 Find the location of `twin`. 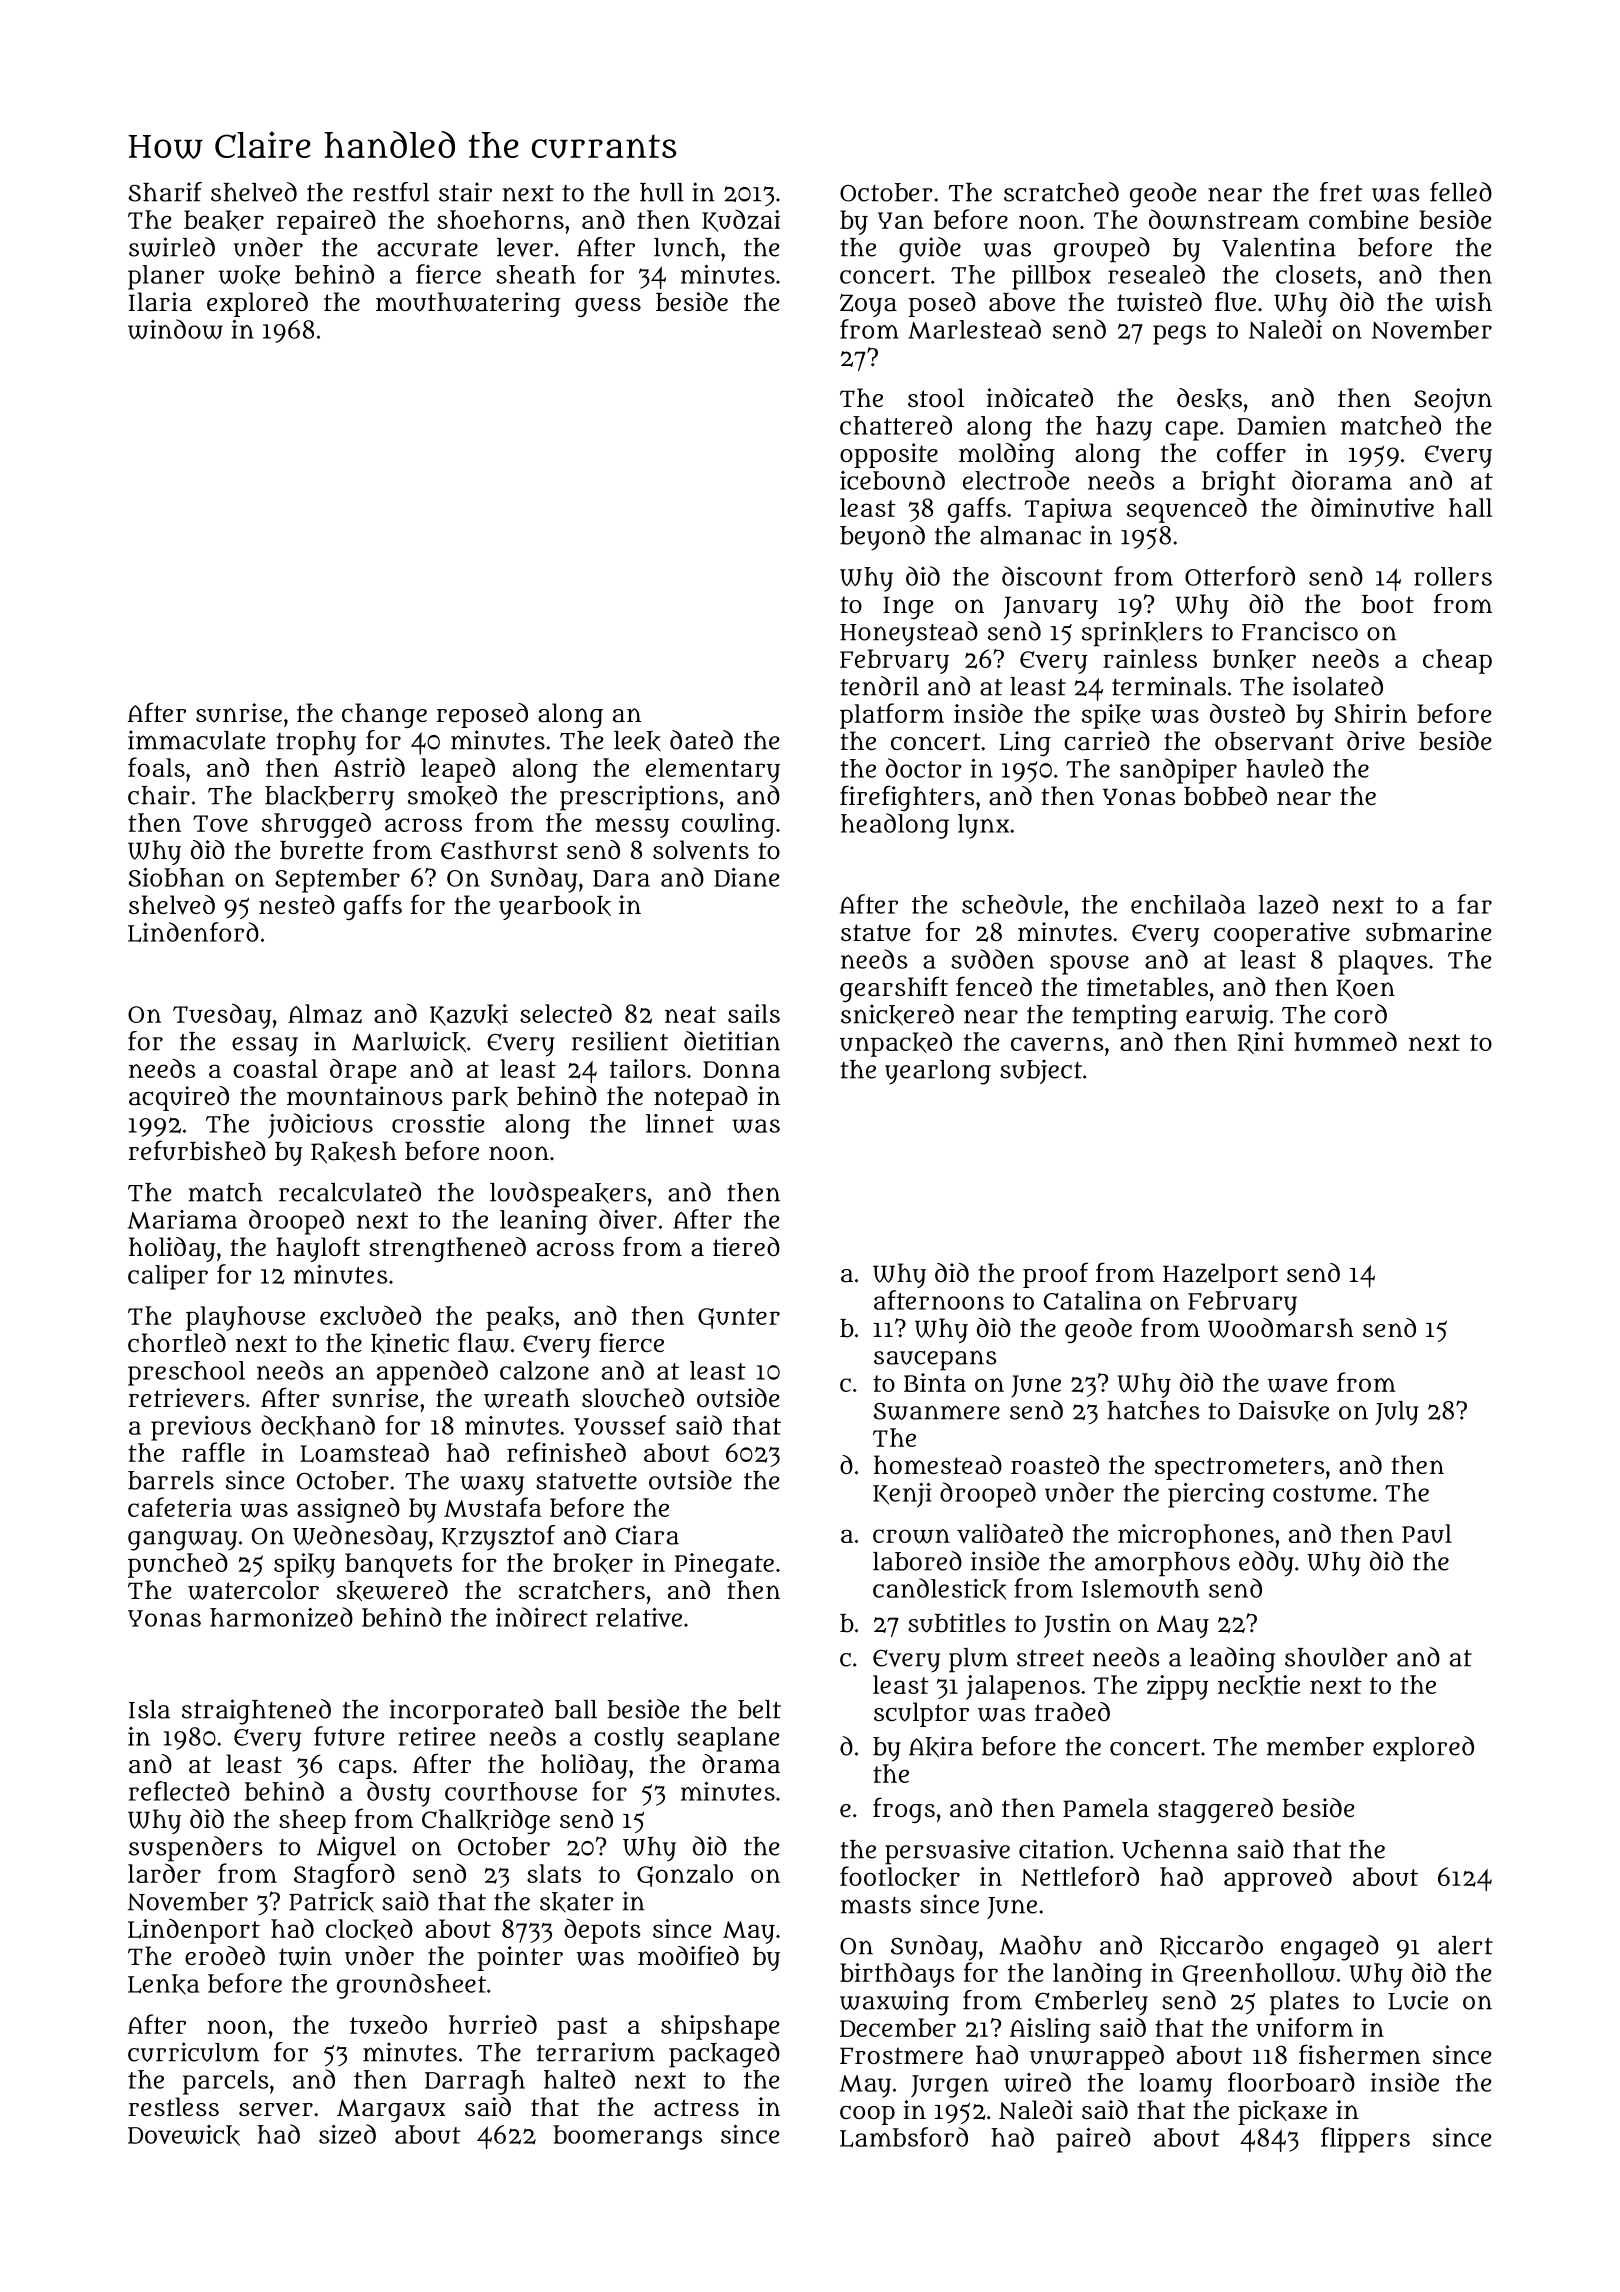

twin is located at coordinates (305, 1956).
